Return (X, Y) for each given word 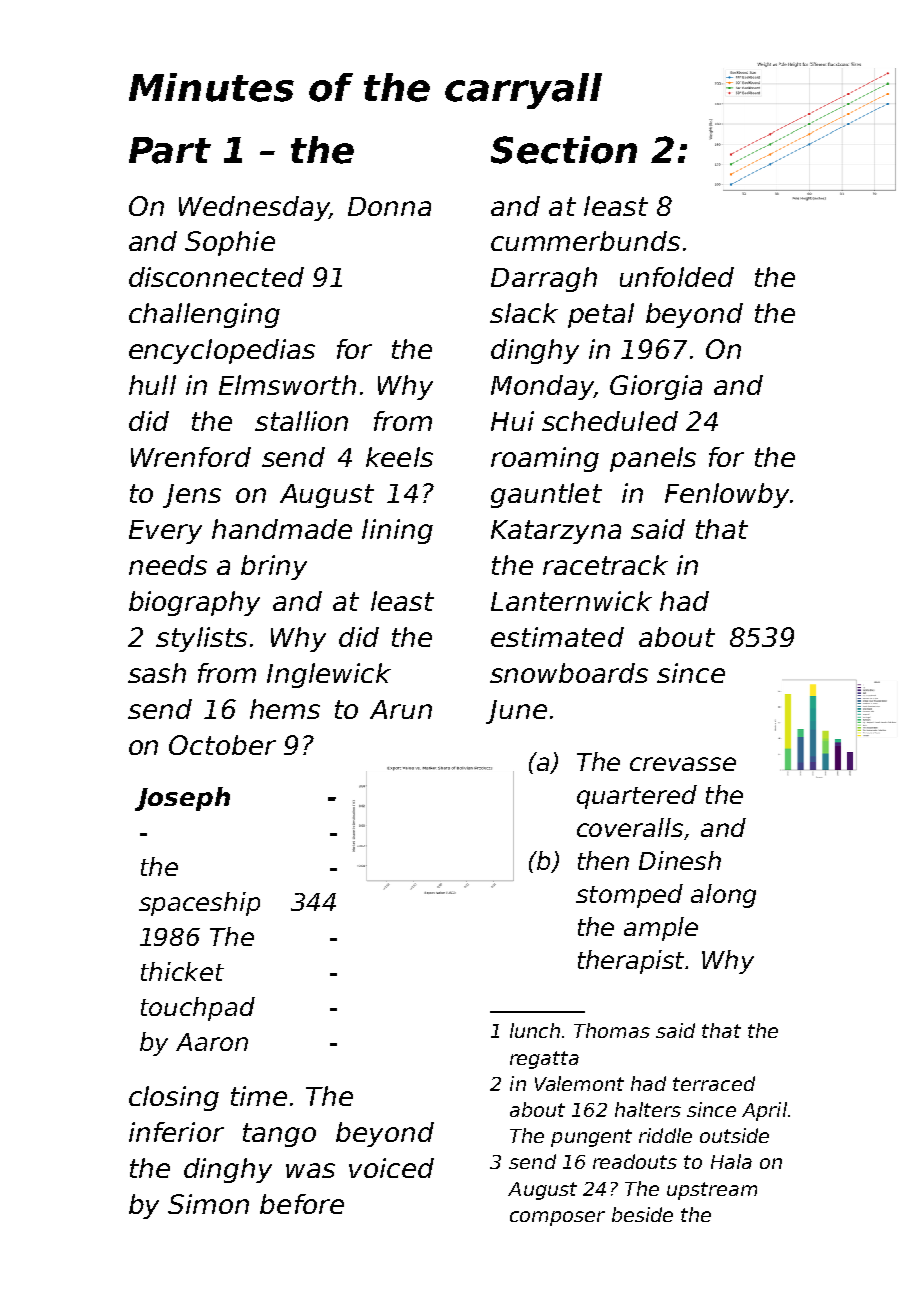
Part (170, 150)
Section (564, 150)
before (302, 1204)
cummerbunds (585, 241)
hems (285, 709)
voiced (391, 1168)
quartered (637, 797)
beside (642, 1214)
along (723, 896)
